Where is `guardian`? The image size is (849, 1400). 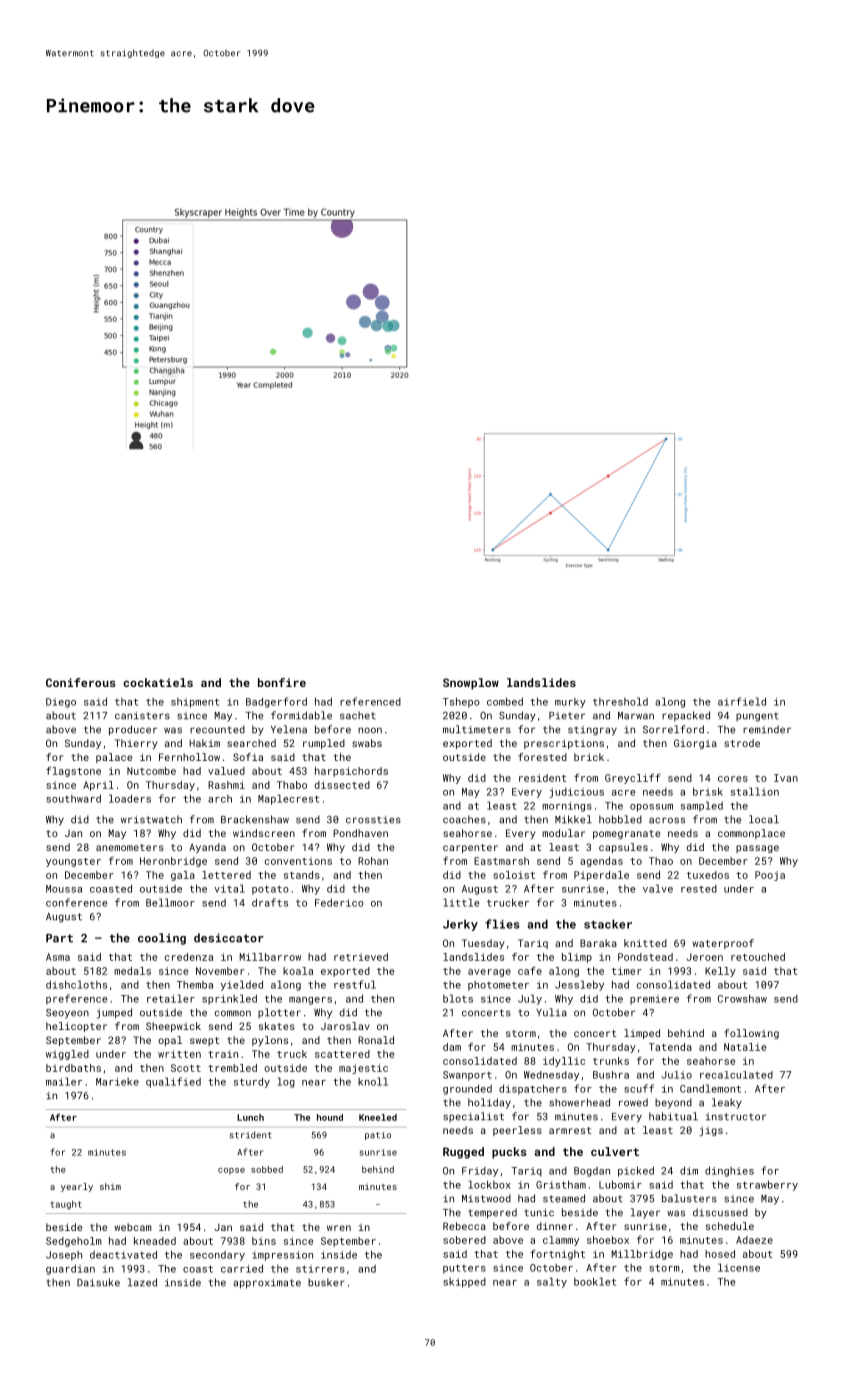 guardian is located at coordinates (70, 1269).
